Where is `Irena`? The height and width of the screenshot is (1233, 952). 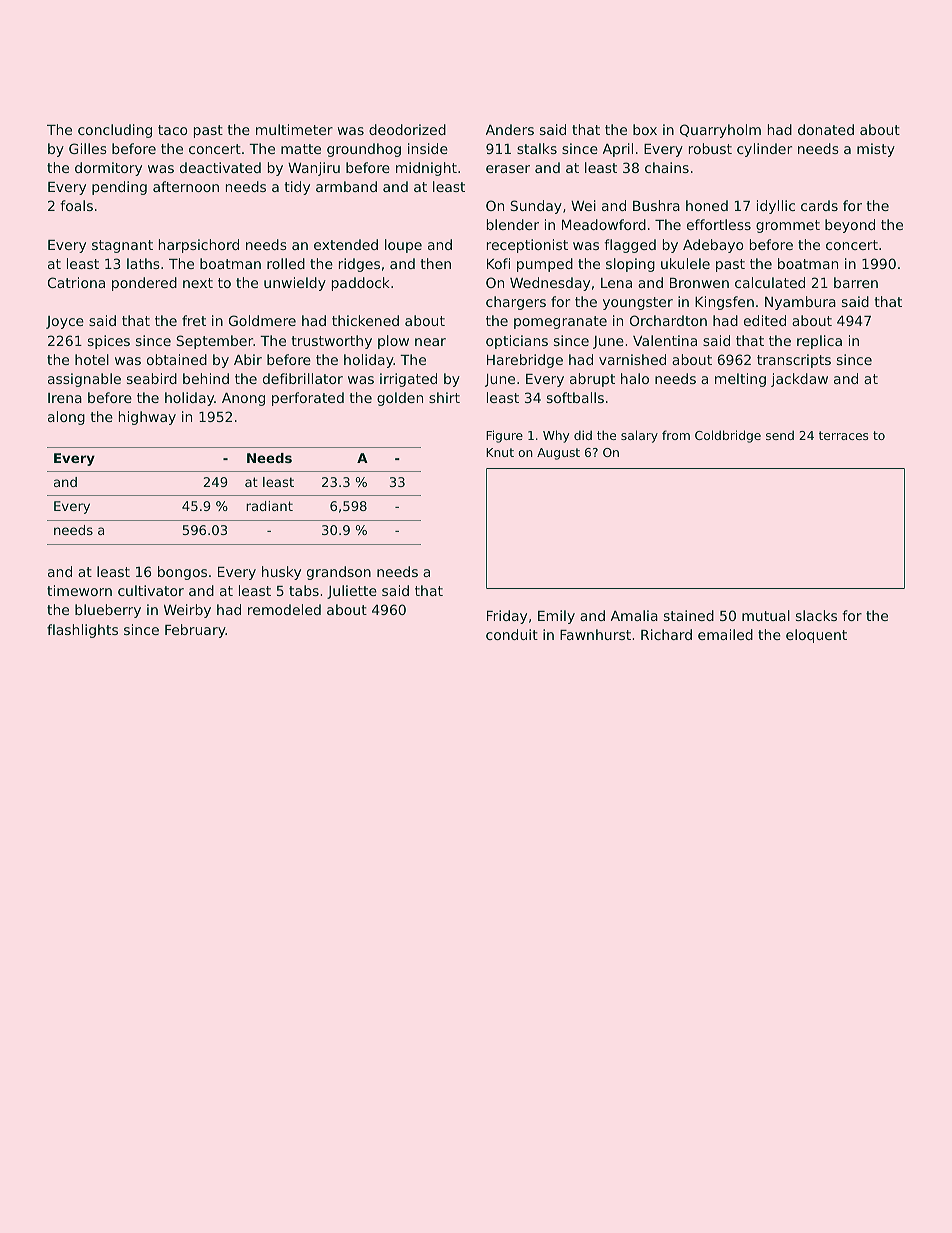
Irena is located at coordinates (65, 398).
